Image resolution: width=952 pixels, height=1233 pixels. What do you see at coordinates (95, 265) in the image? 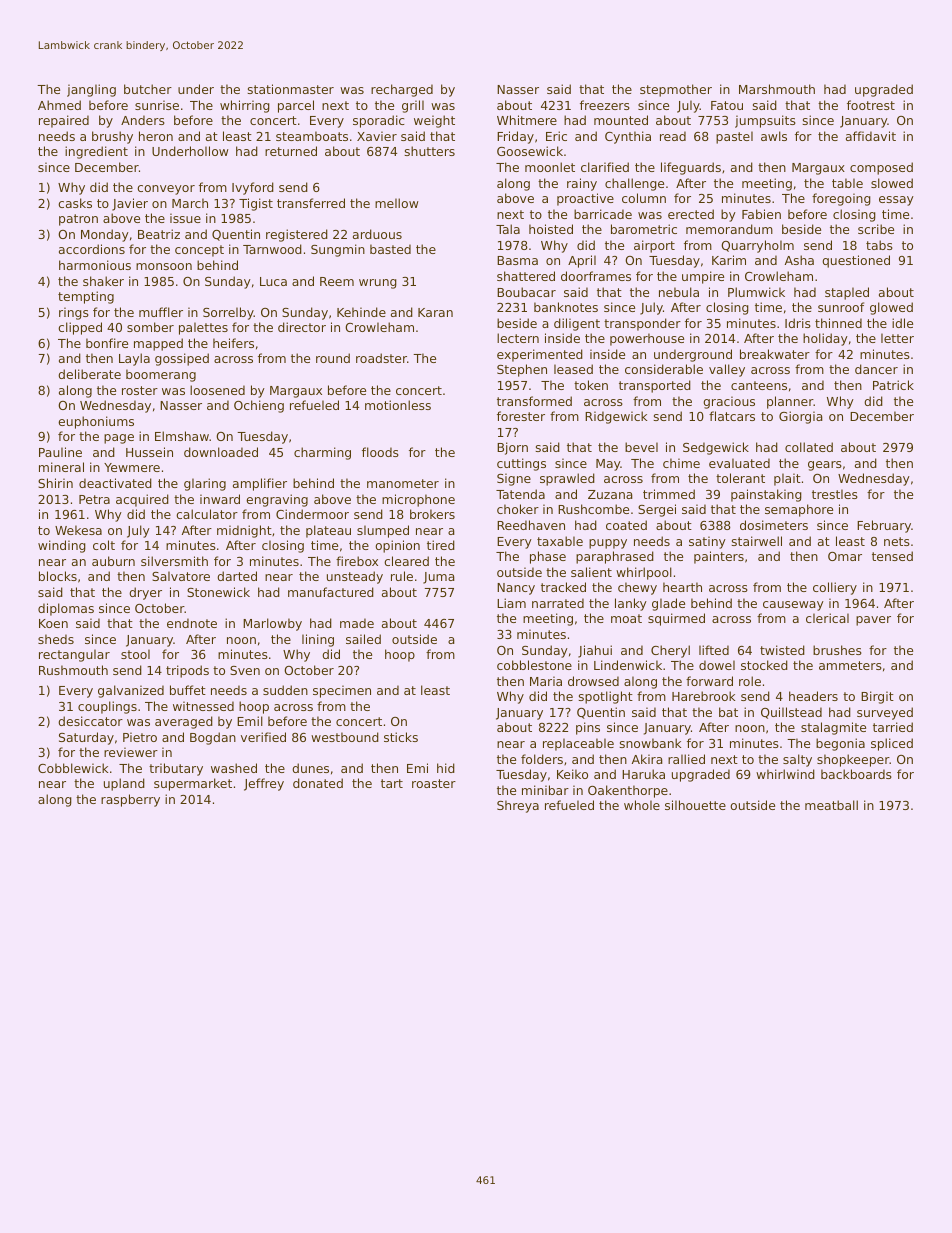
I see `harmonious` at bounding box center [95, 265].
